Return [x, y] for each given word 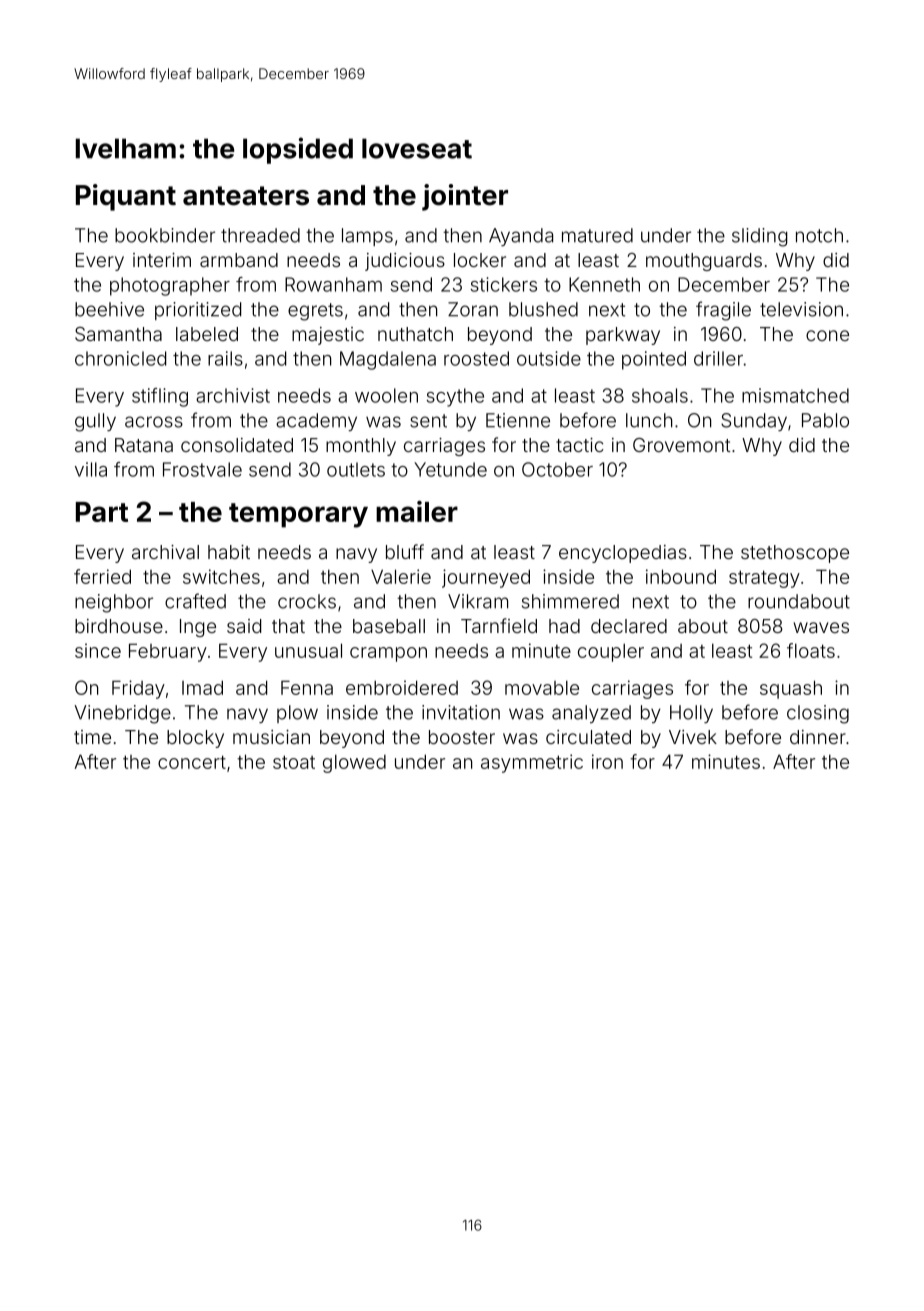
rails [225, 358]
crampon [388, 654]
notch [819, 235]
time [92, 737]
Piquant [126, 197]
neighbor [114, 603]
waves [821, 627]
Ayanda [521, 237]
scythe [455, 397]
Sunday [754, 422]
